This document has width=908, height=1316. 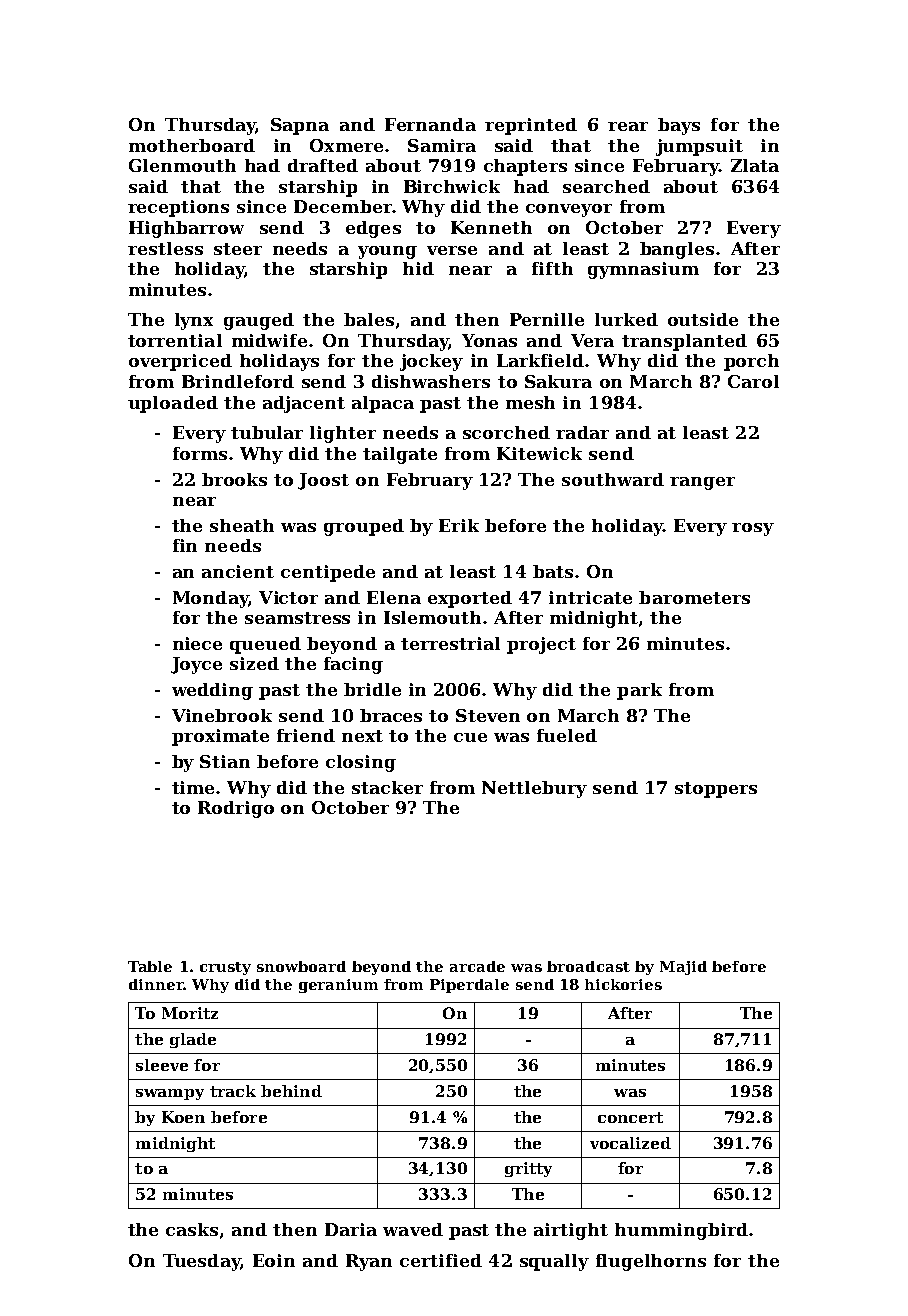 I want to click on Vinebrook, so click(x=222, y=715).
